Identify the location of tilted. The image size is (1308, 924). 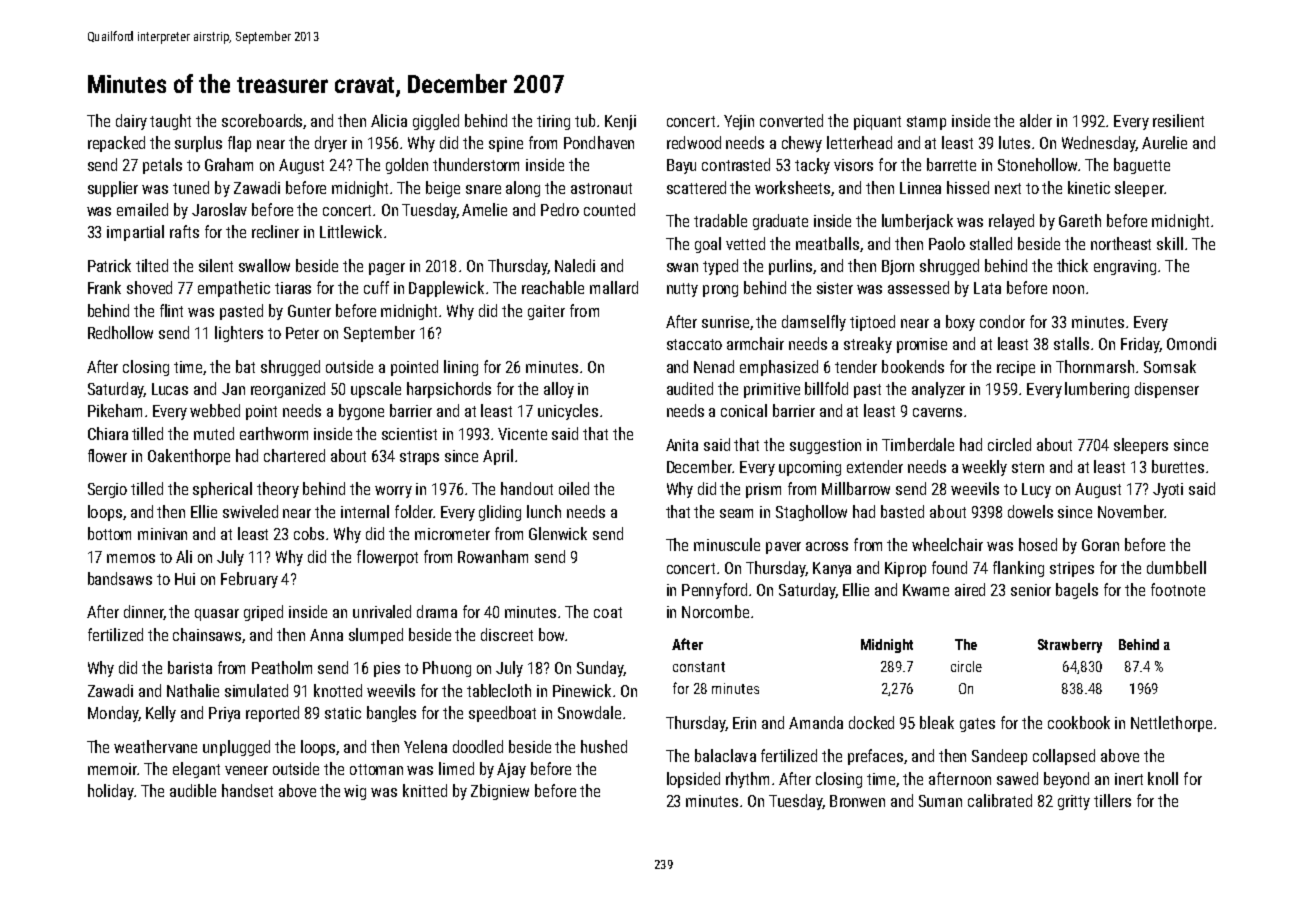
(152, 265).
